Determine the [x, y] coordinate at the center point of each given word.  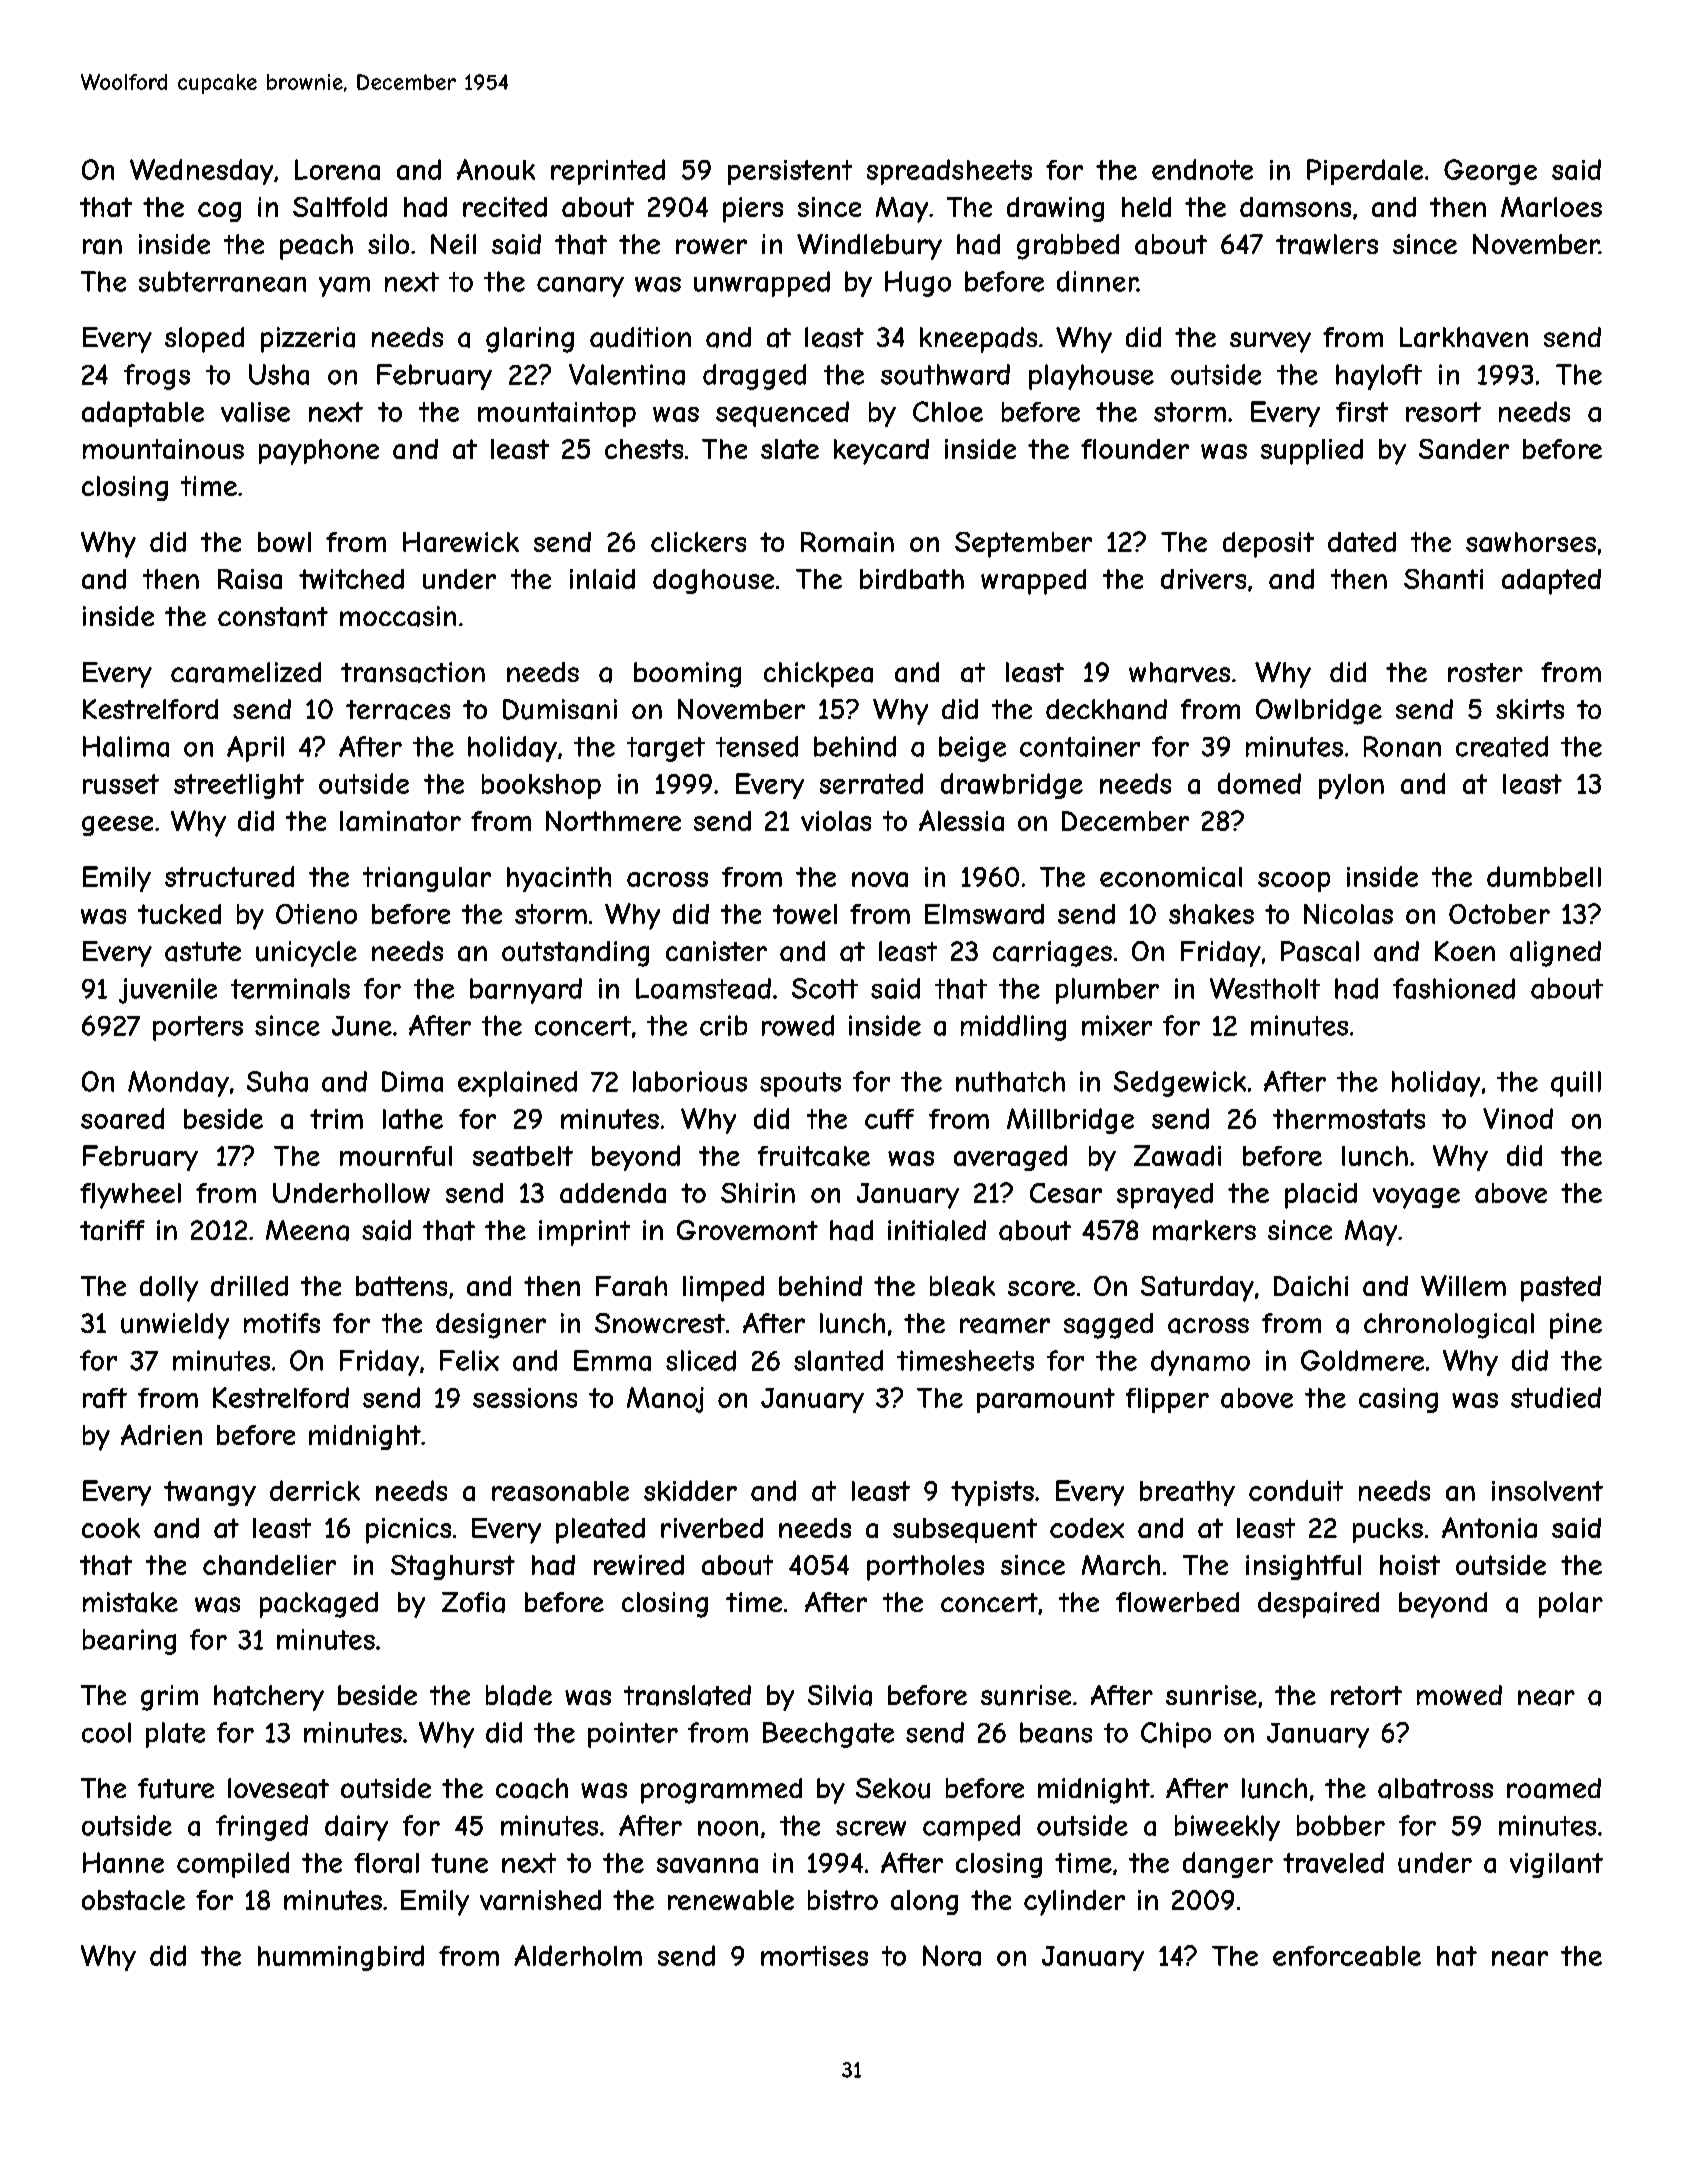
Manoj [665, 1400]
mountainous [163, 449]
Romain [847, 542]
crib [723, 1025]
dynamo [1200, 1363]
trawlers [1327, 244]
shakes [1211, 914]
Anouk [496, 169]
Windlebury [869, 247]
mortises [814, 1956]
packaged [319, 1605]
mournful [396, 1156]
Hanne [123, 1862]
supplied [1312, 452]
